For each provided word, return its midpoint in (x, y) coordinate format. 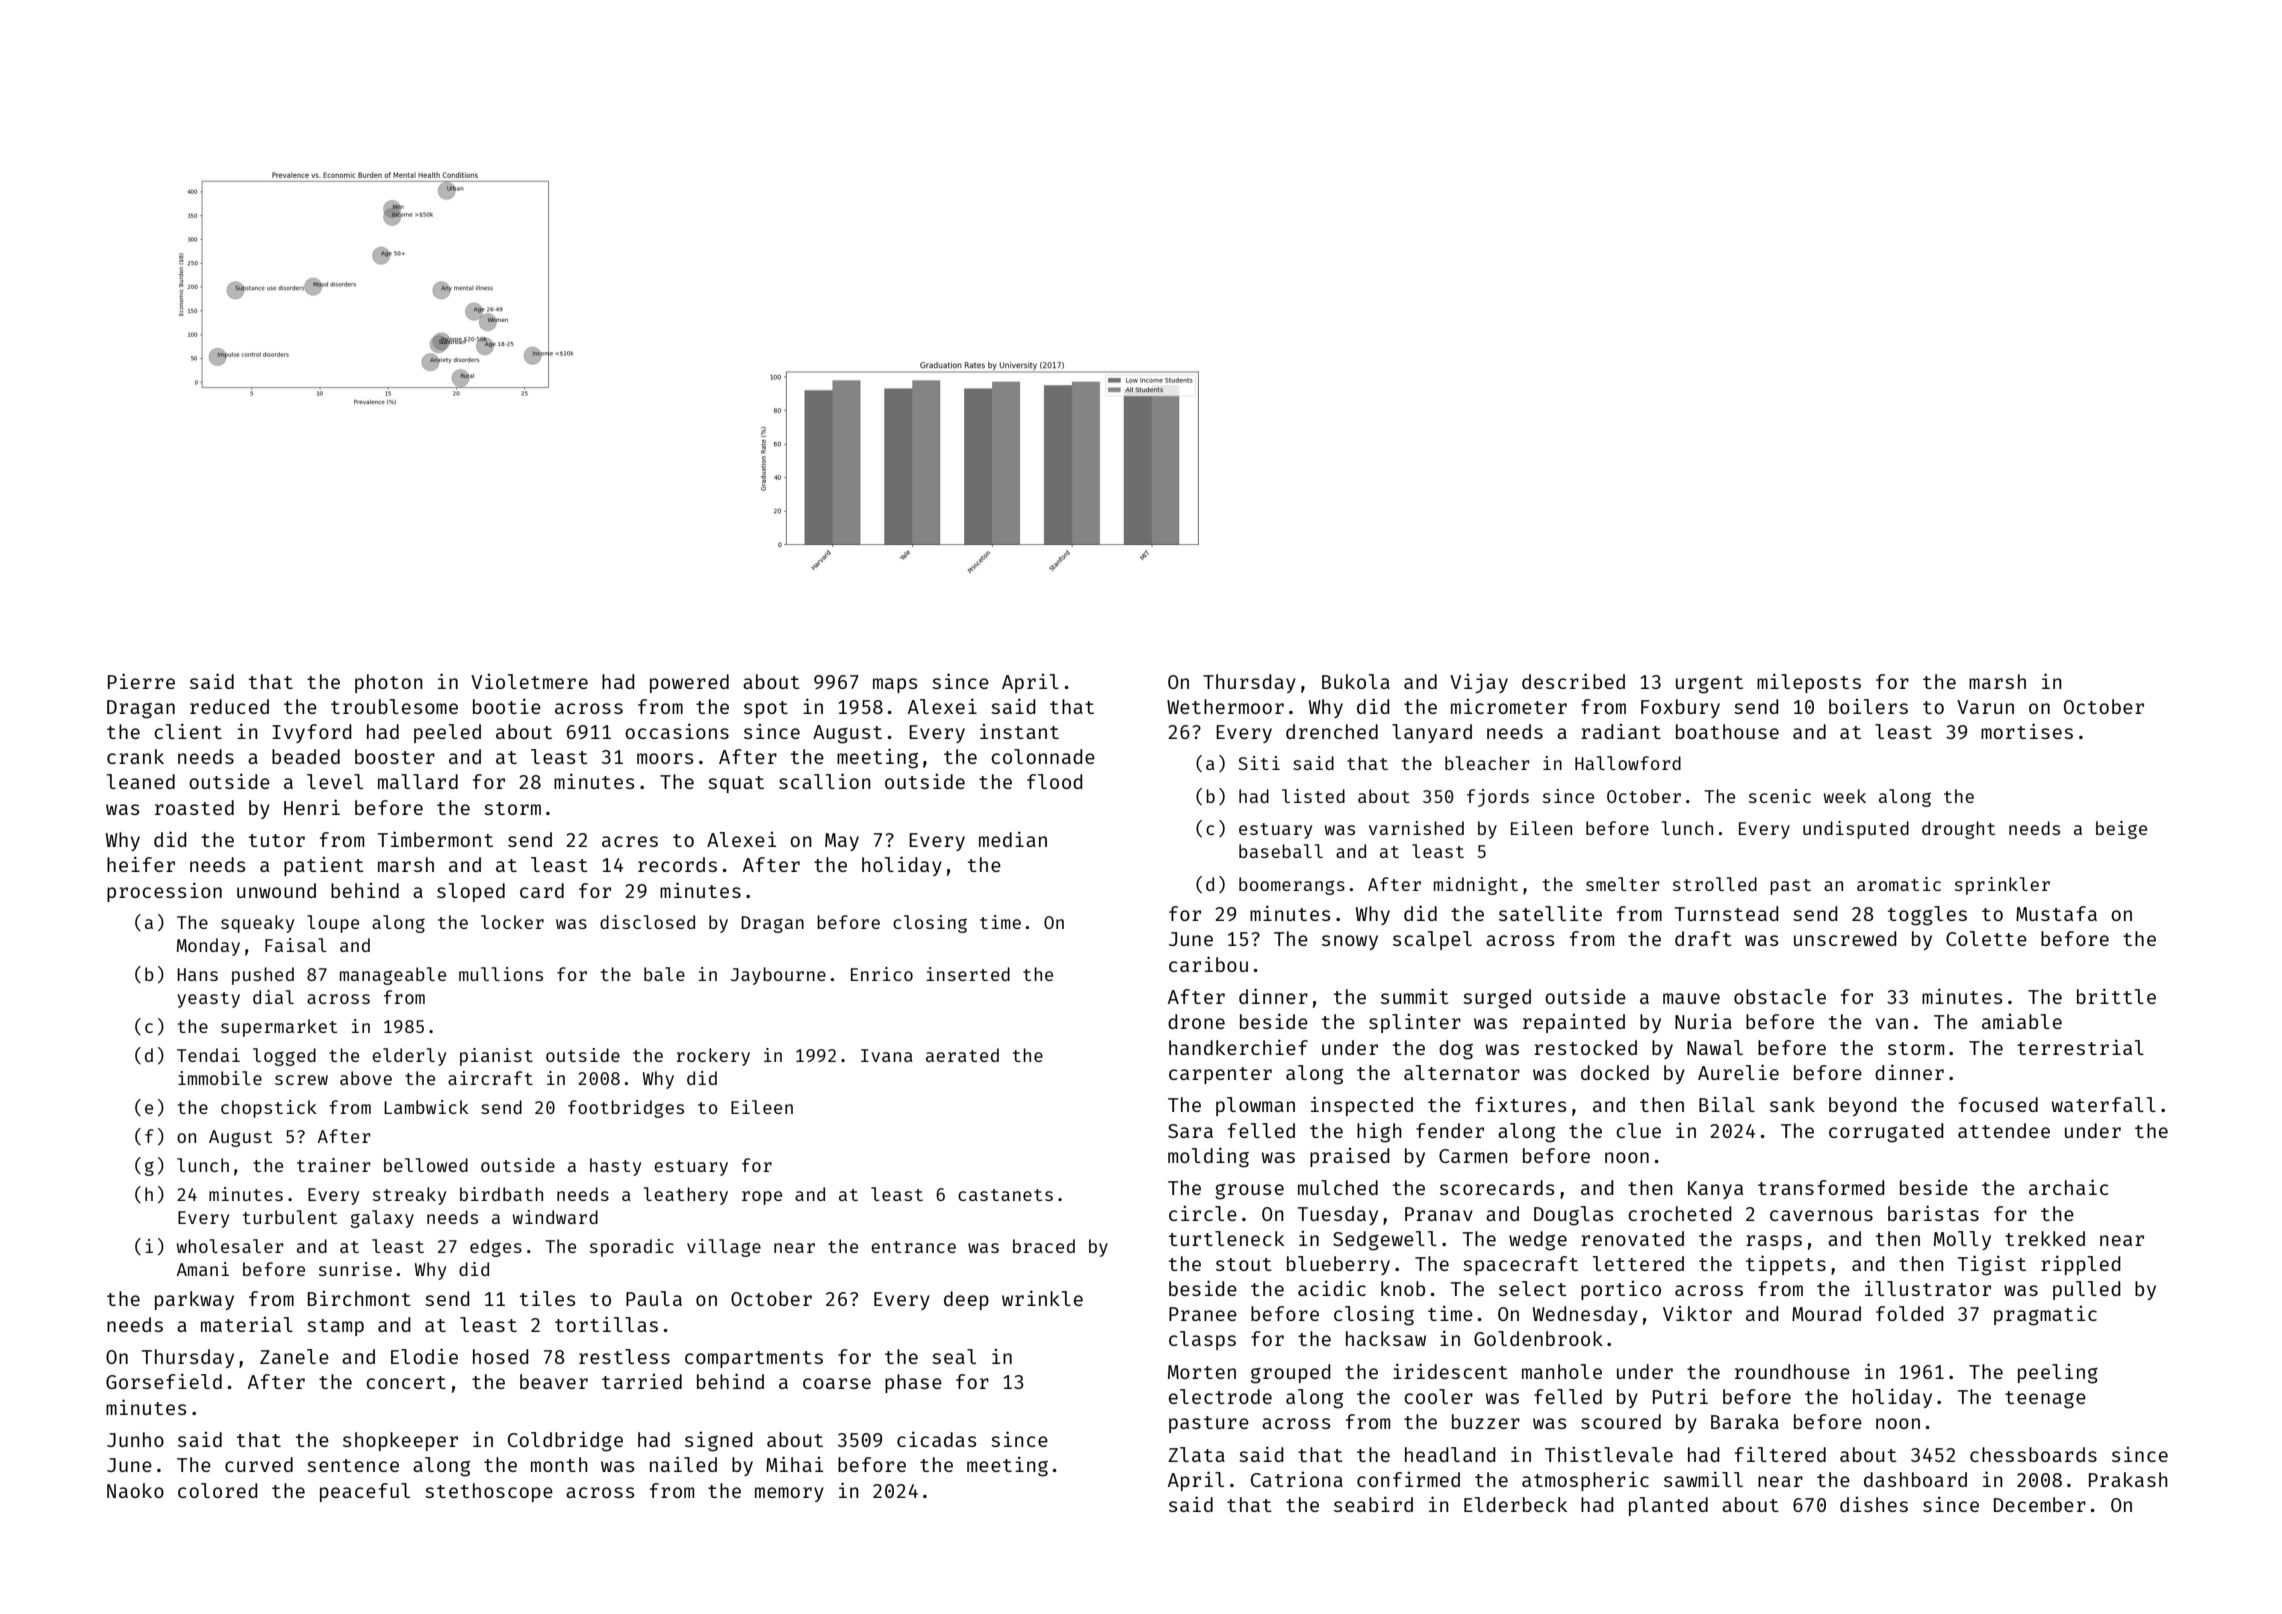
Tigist (1992, 1265)
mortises (2027, 731)
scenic (1780, 796)
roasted (194, 807)
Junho (135, 1439)
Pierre (141, 681)
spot (766, 709)
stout (1244, 1264)
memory (789, 1494)
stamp (335, 1327)
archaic (2069, 1187)
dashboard (1915, 1479)
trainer (334, 1165)
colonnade (1043, 756)
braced (1044, 1246)
